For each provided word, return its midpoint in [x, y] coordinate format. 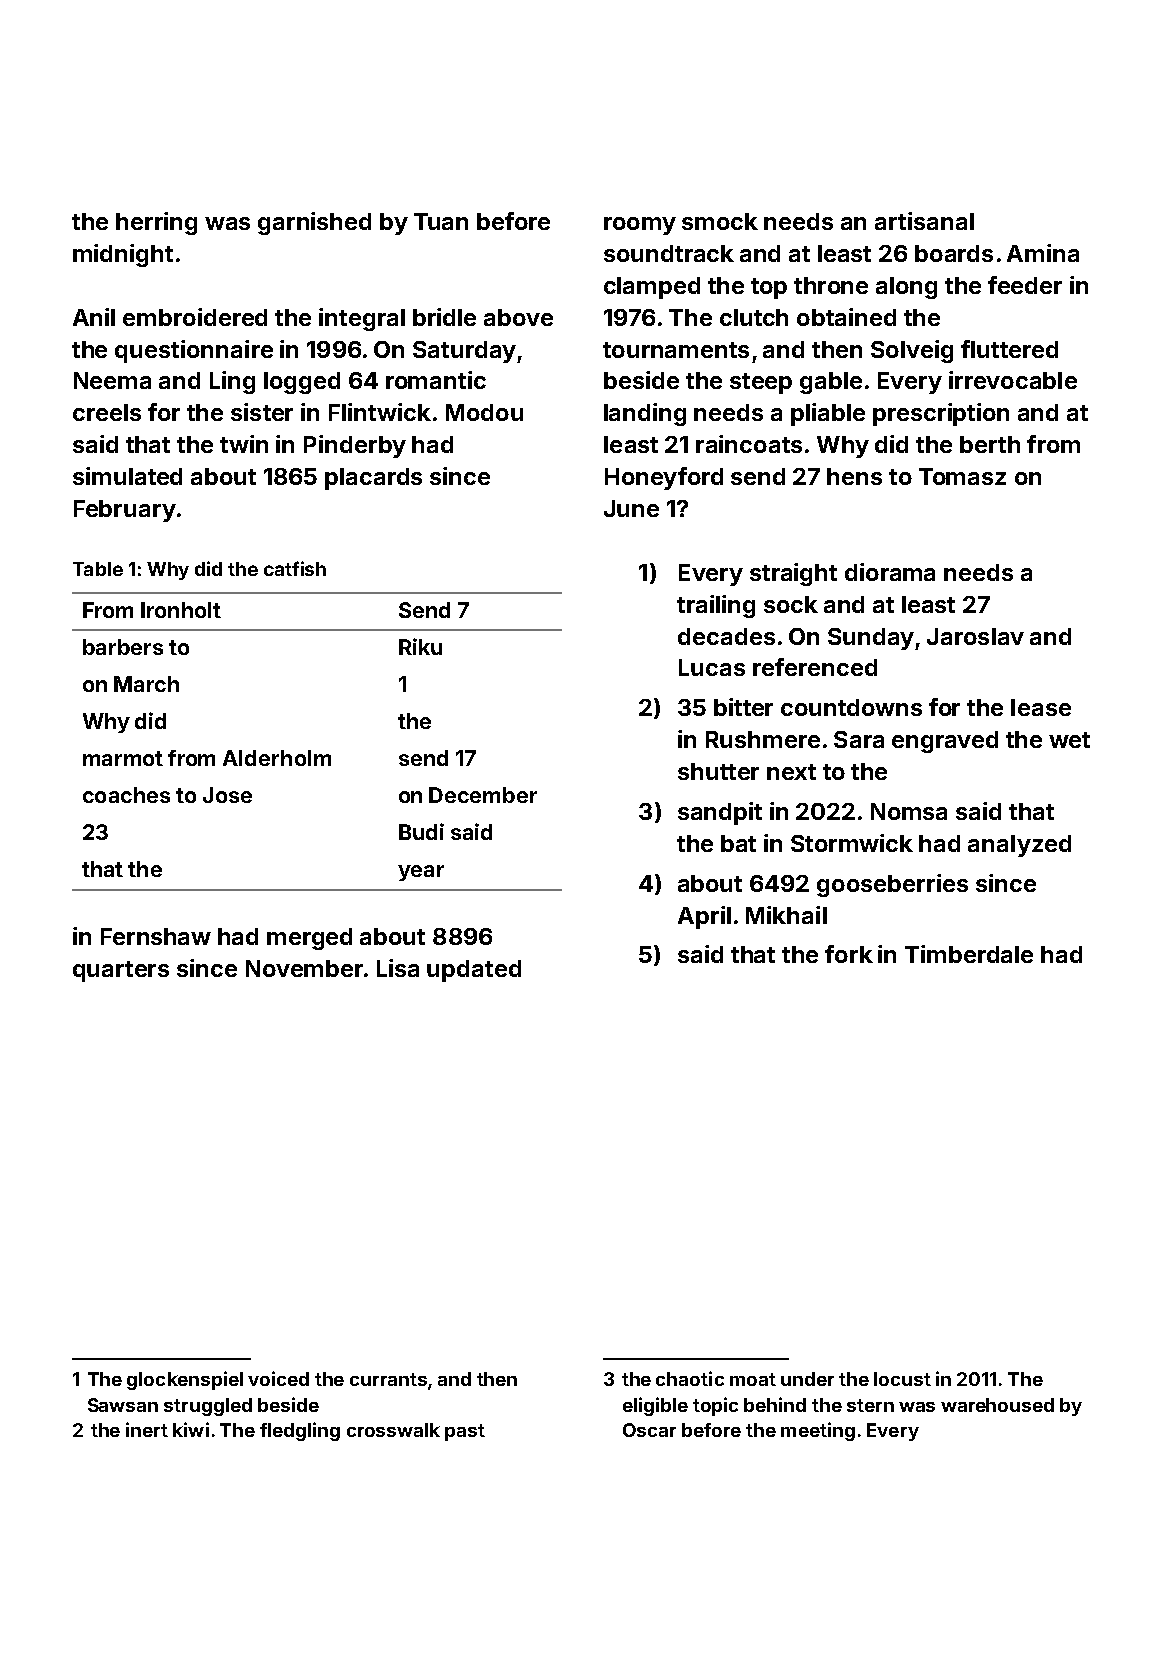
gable [831, 383]
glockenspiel [185, 1380]
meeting [818, 1431]
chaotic [690, 1378]
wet [1069, 740]
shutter [718, 771]
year [421, 873]
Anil [94, 317]
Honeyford [664, 478]
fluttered [1009, 349]
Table [98, 569]
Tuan [441, 221]
